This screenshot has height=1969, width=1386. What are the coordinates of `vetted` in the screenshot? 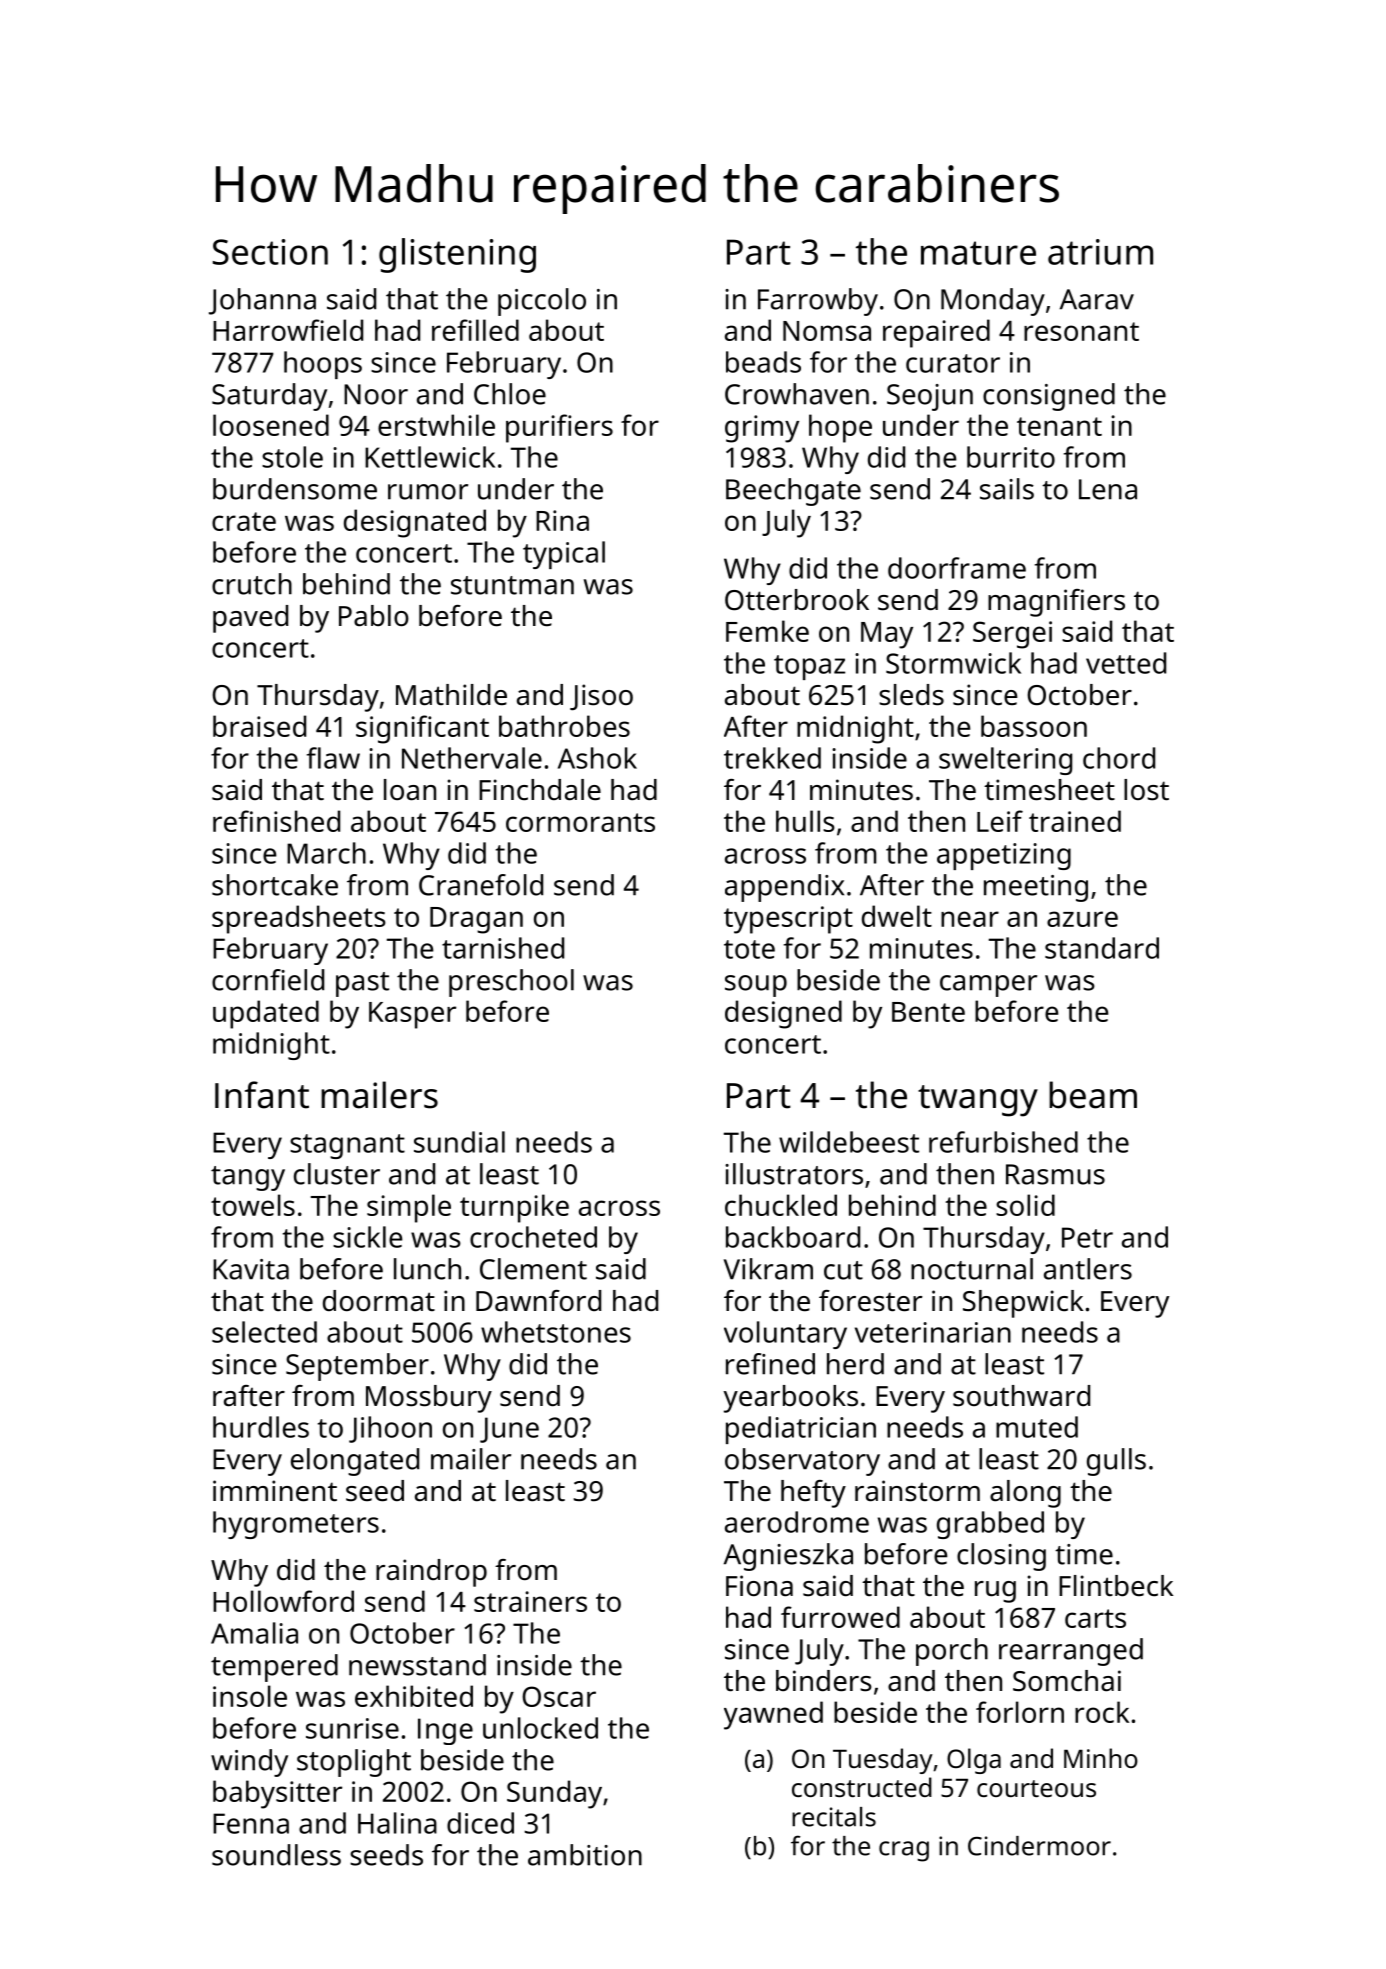 It's located at (1126, 663).
